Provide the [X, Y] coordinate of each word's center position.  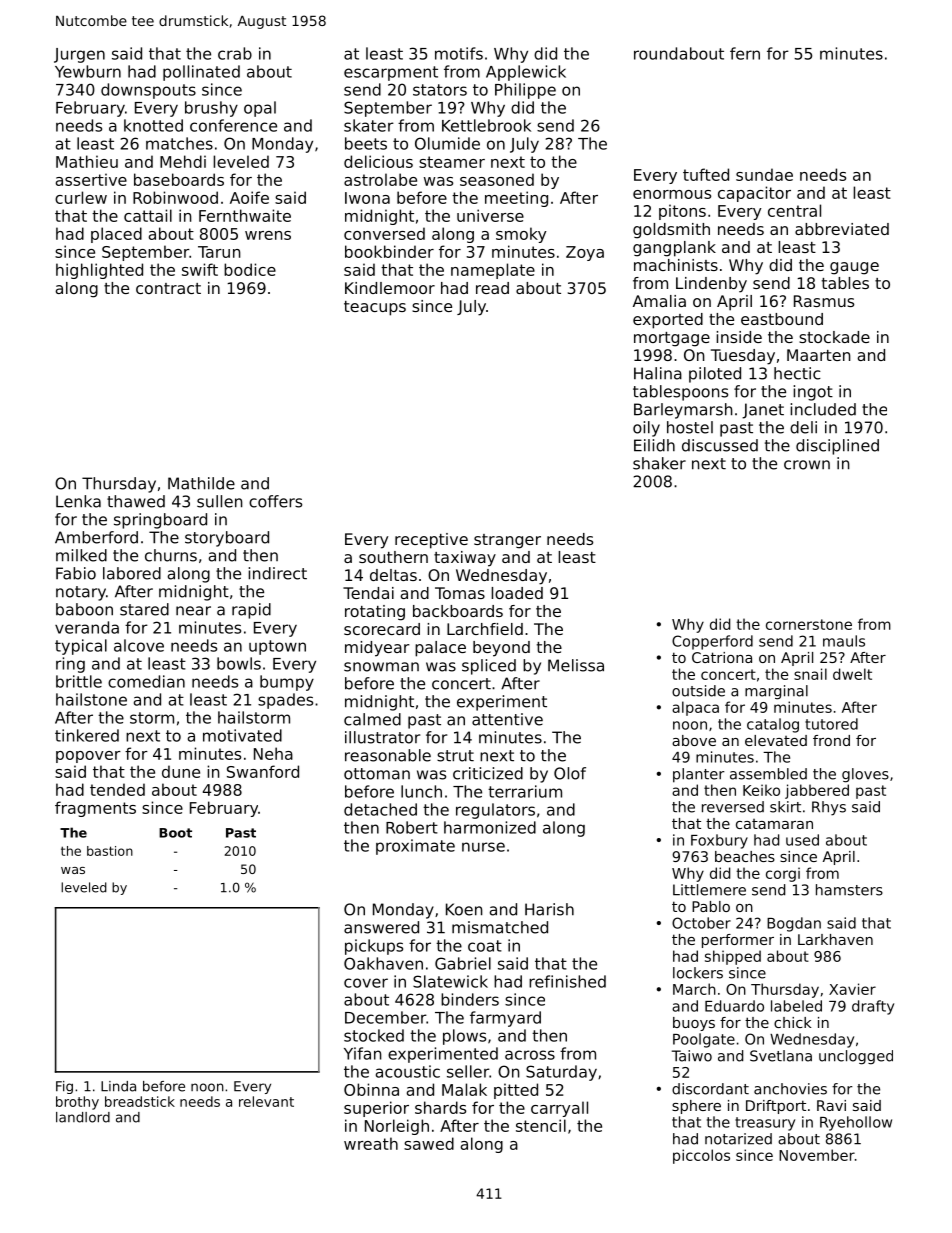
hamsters [849, 890]
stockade [834, 337]
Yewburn [88, 71]
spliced [489, 667]
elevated [776, 740]
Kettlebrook [486, 125]
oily [646, 429]
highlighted [99, 271]
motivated [242, 735]
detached [380, 809]
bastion [110, 851]
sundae [764, 174]
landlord [83, 1117]
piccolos [701, 1156]
